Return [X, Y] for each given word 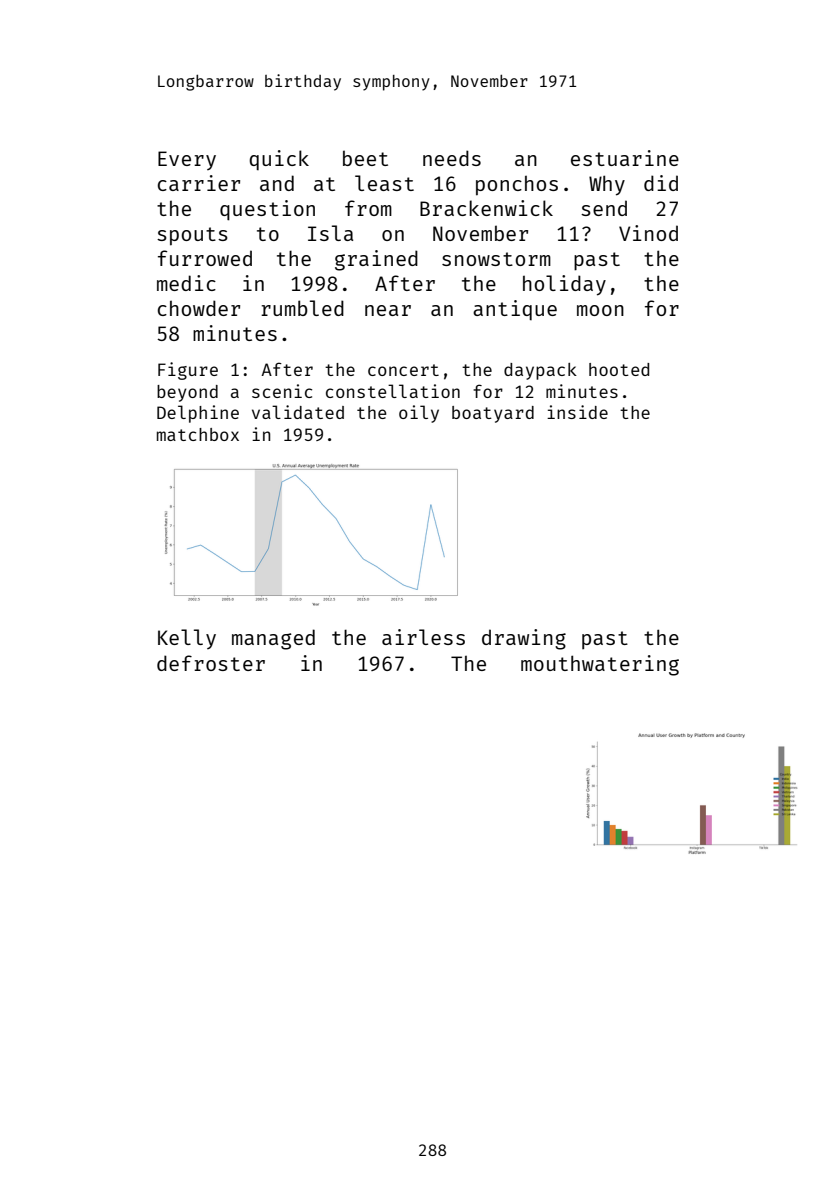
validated [298, 412]
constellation [393, 391]
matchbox [198, 434]
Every [187, 160]
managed [273, 639]
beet [365, 158]
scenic [282, 391]
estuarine [625, 158]
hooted [619, 369]
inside [577, 412]
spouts [192, 236]
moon [600, 310]
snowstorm [496, 259]
